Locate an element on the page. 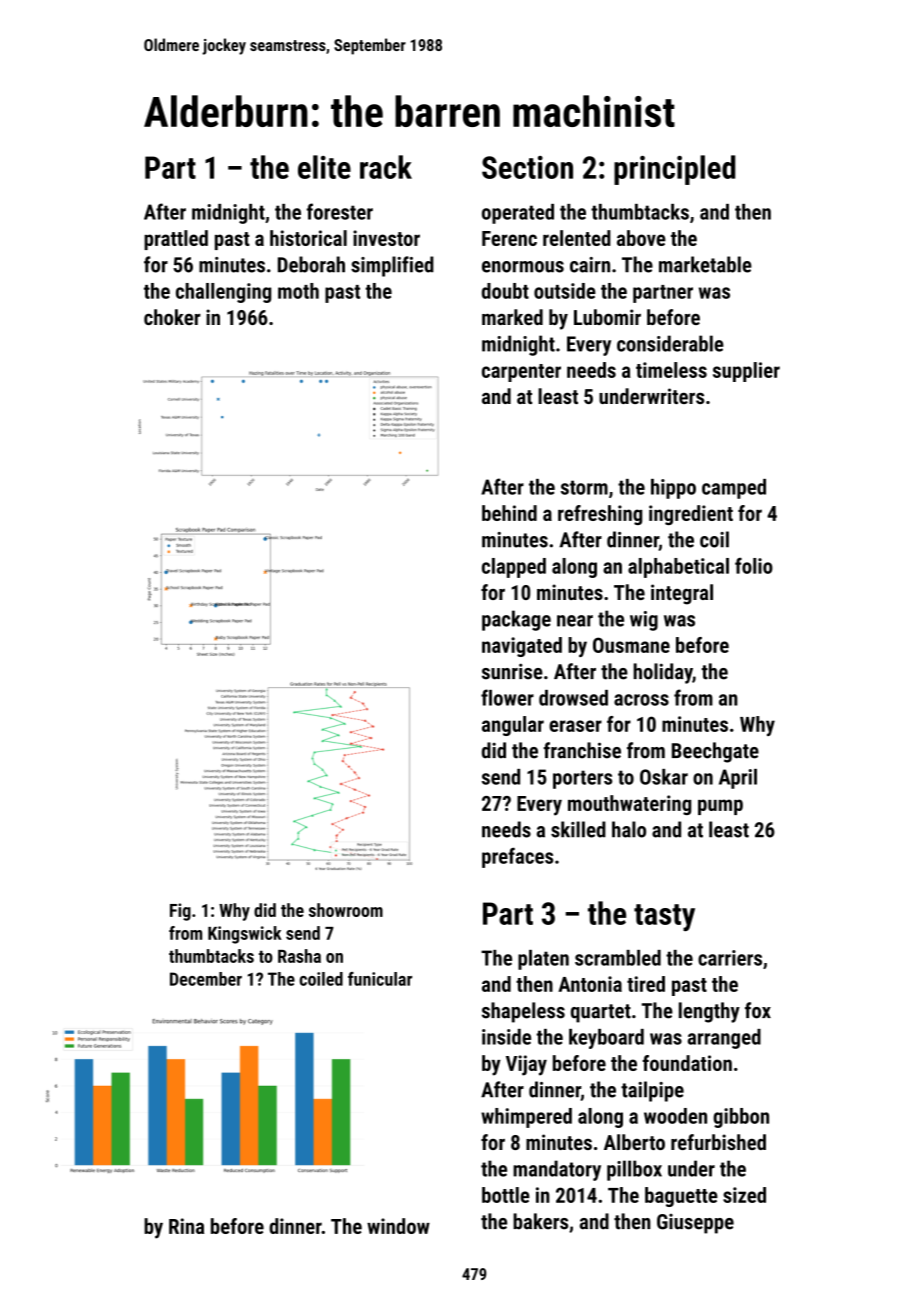  principled is located at coordinates (674, 170).
